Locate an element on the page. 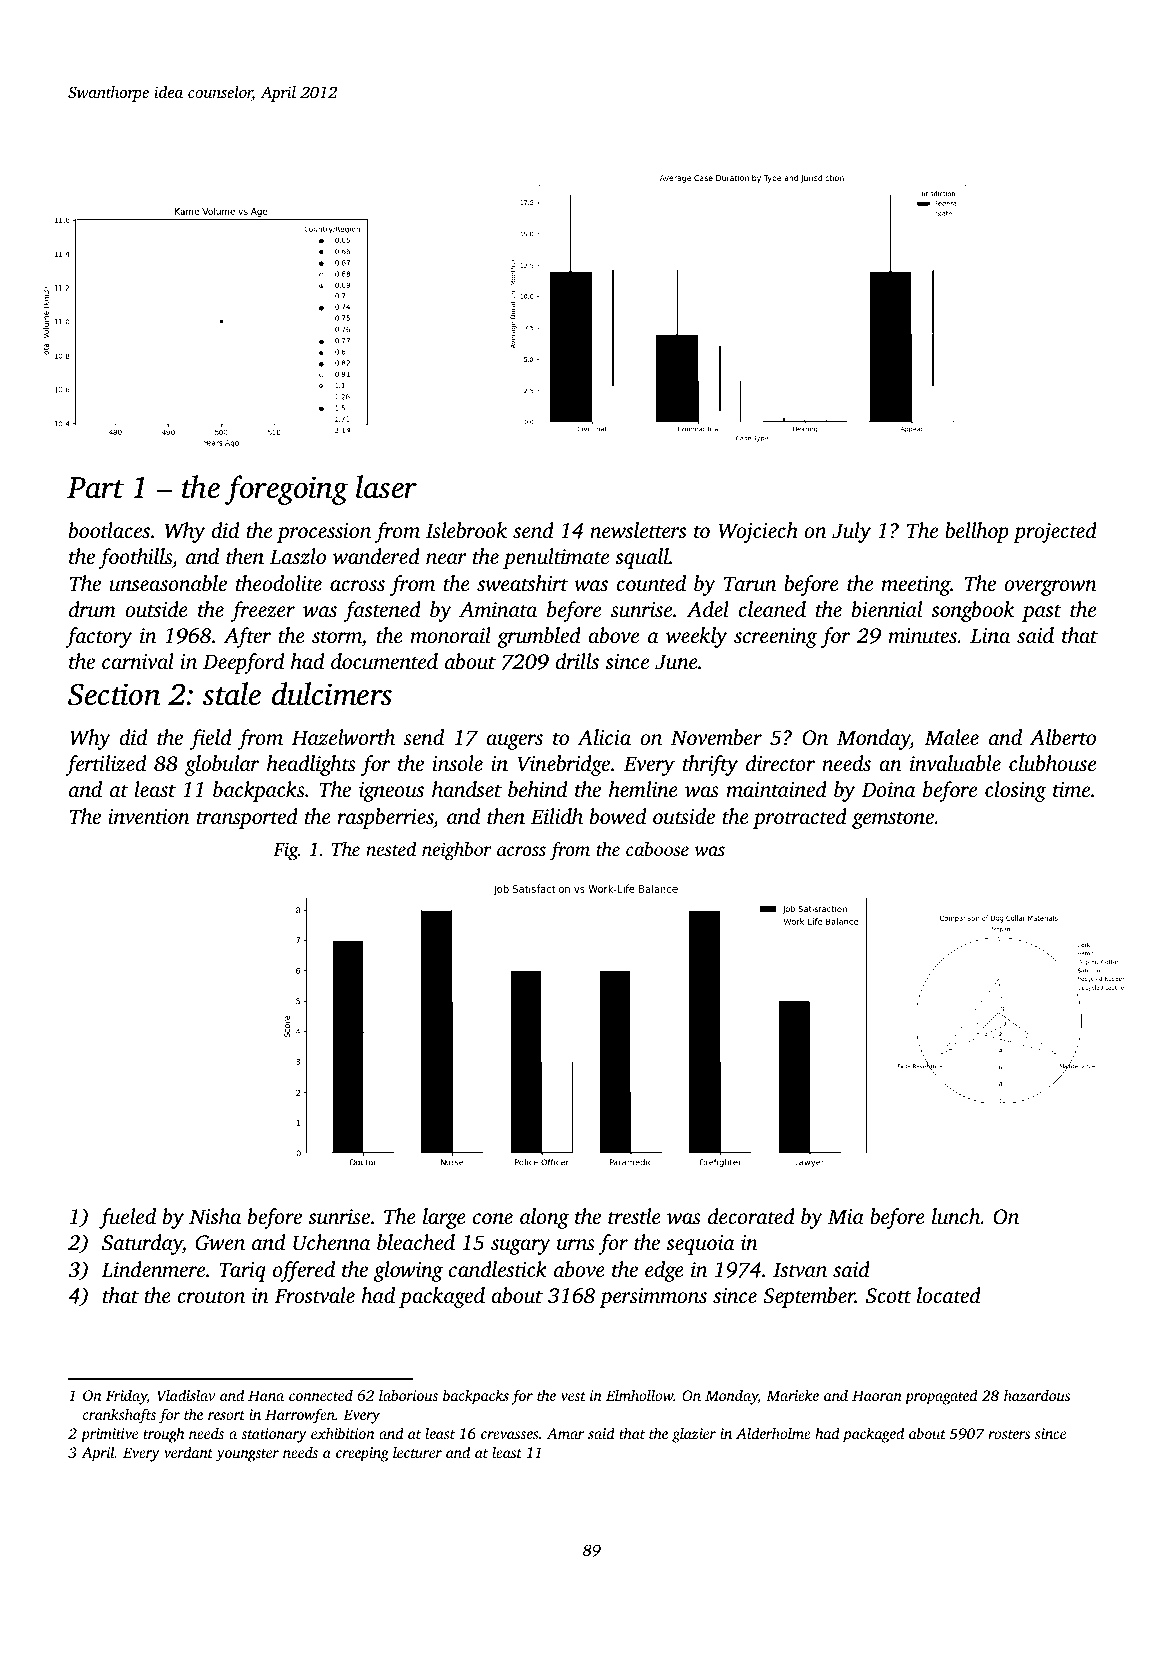 Image resolution: width=1165 pixels, height=1654 pixels. trough is located at coordinates (163, 1435).
